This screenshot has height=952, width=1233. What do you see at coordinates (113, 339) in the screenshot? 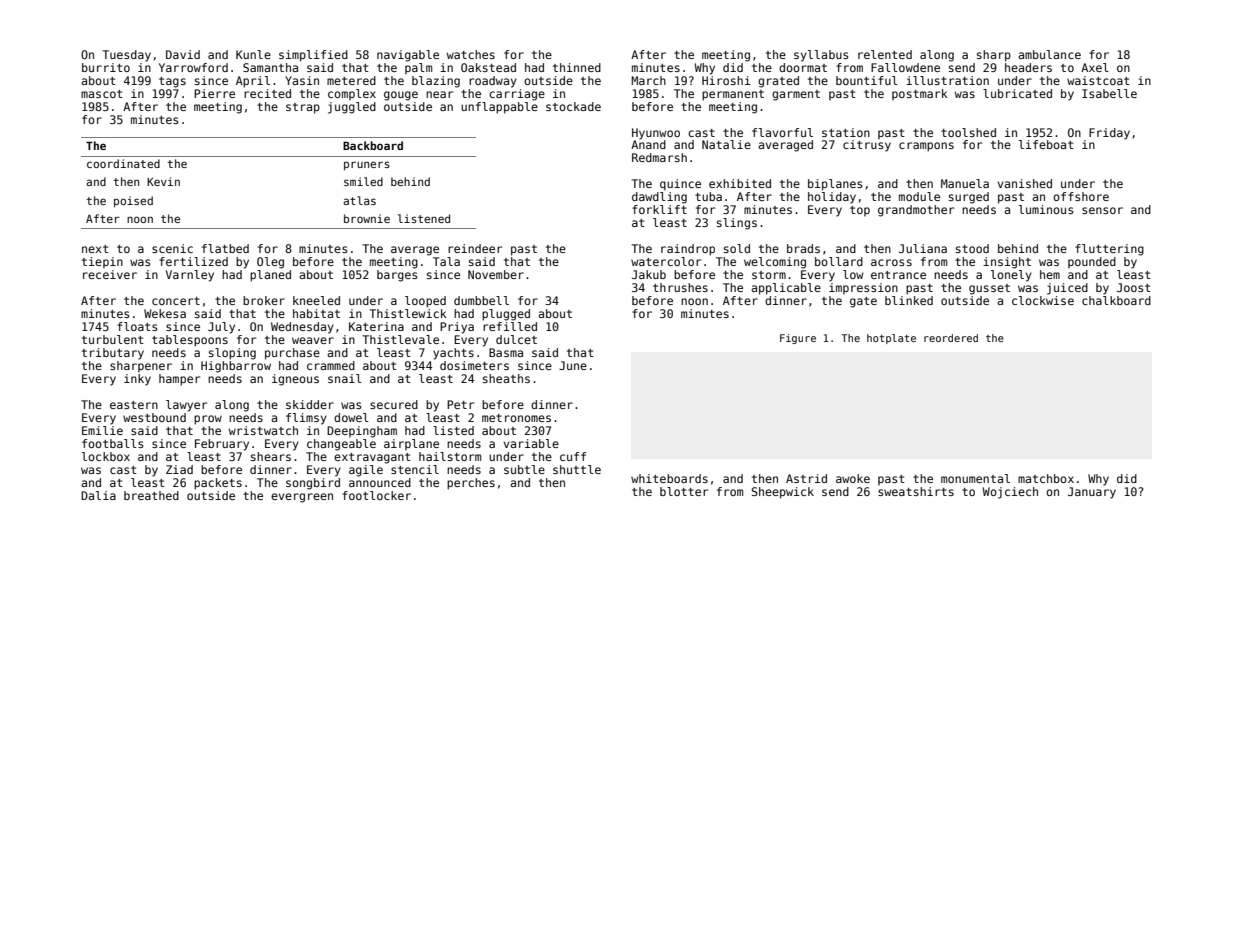
I see `turbulent` at bounding box center [113, 339].
